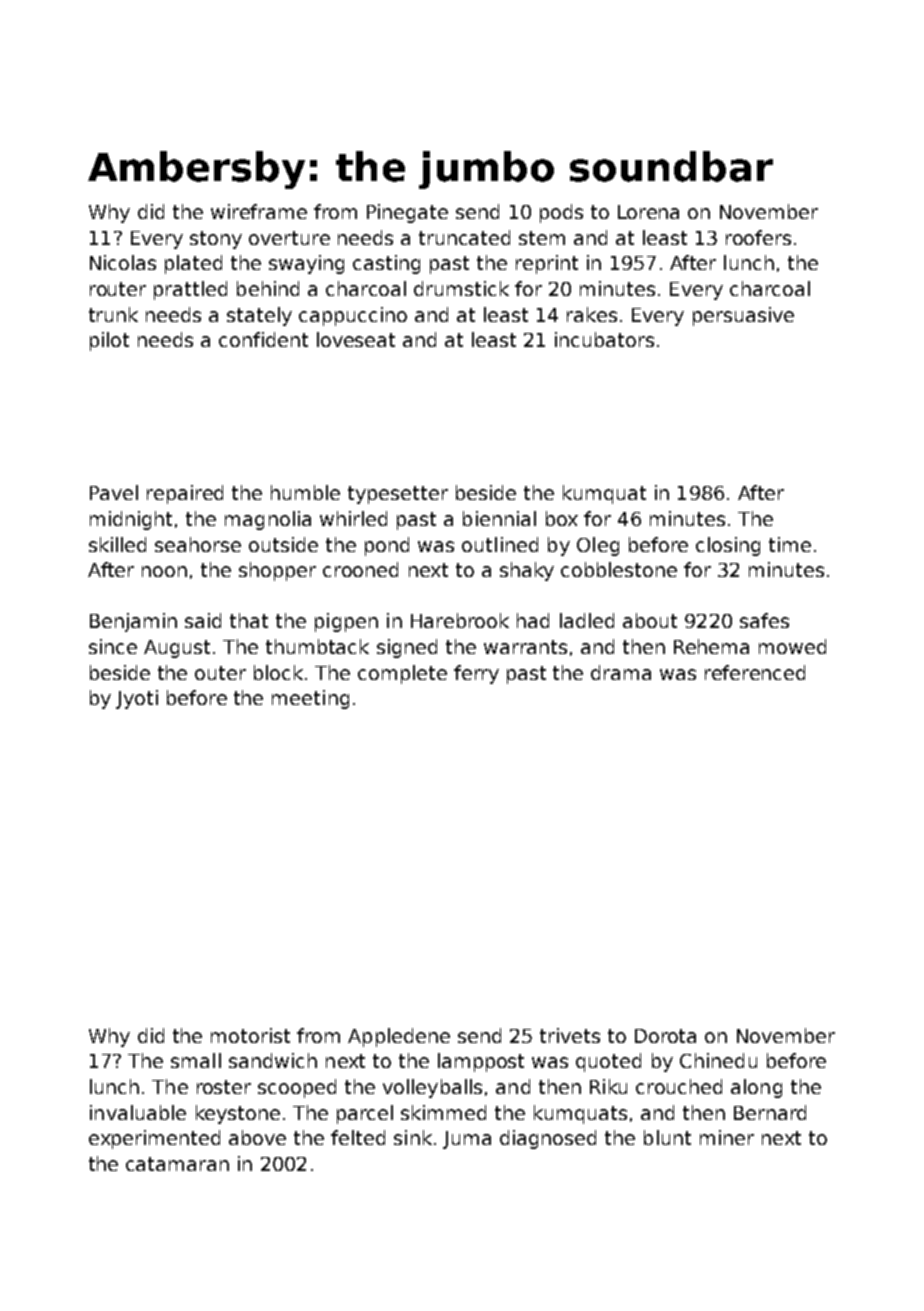 The width and height of the page is (924, 1311). I want to click on Pavel, so click(114, 492).
